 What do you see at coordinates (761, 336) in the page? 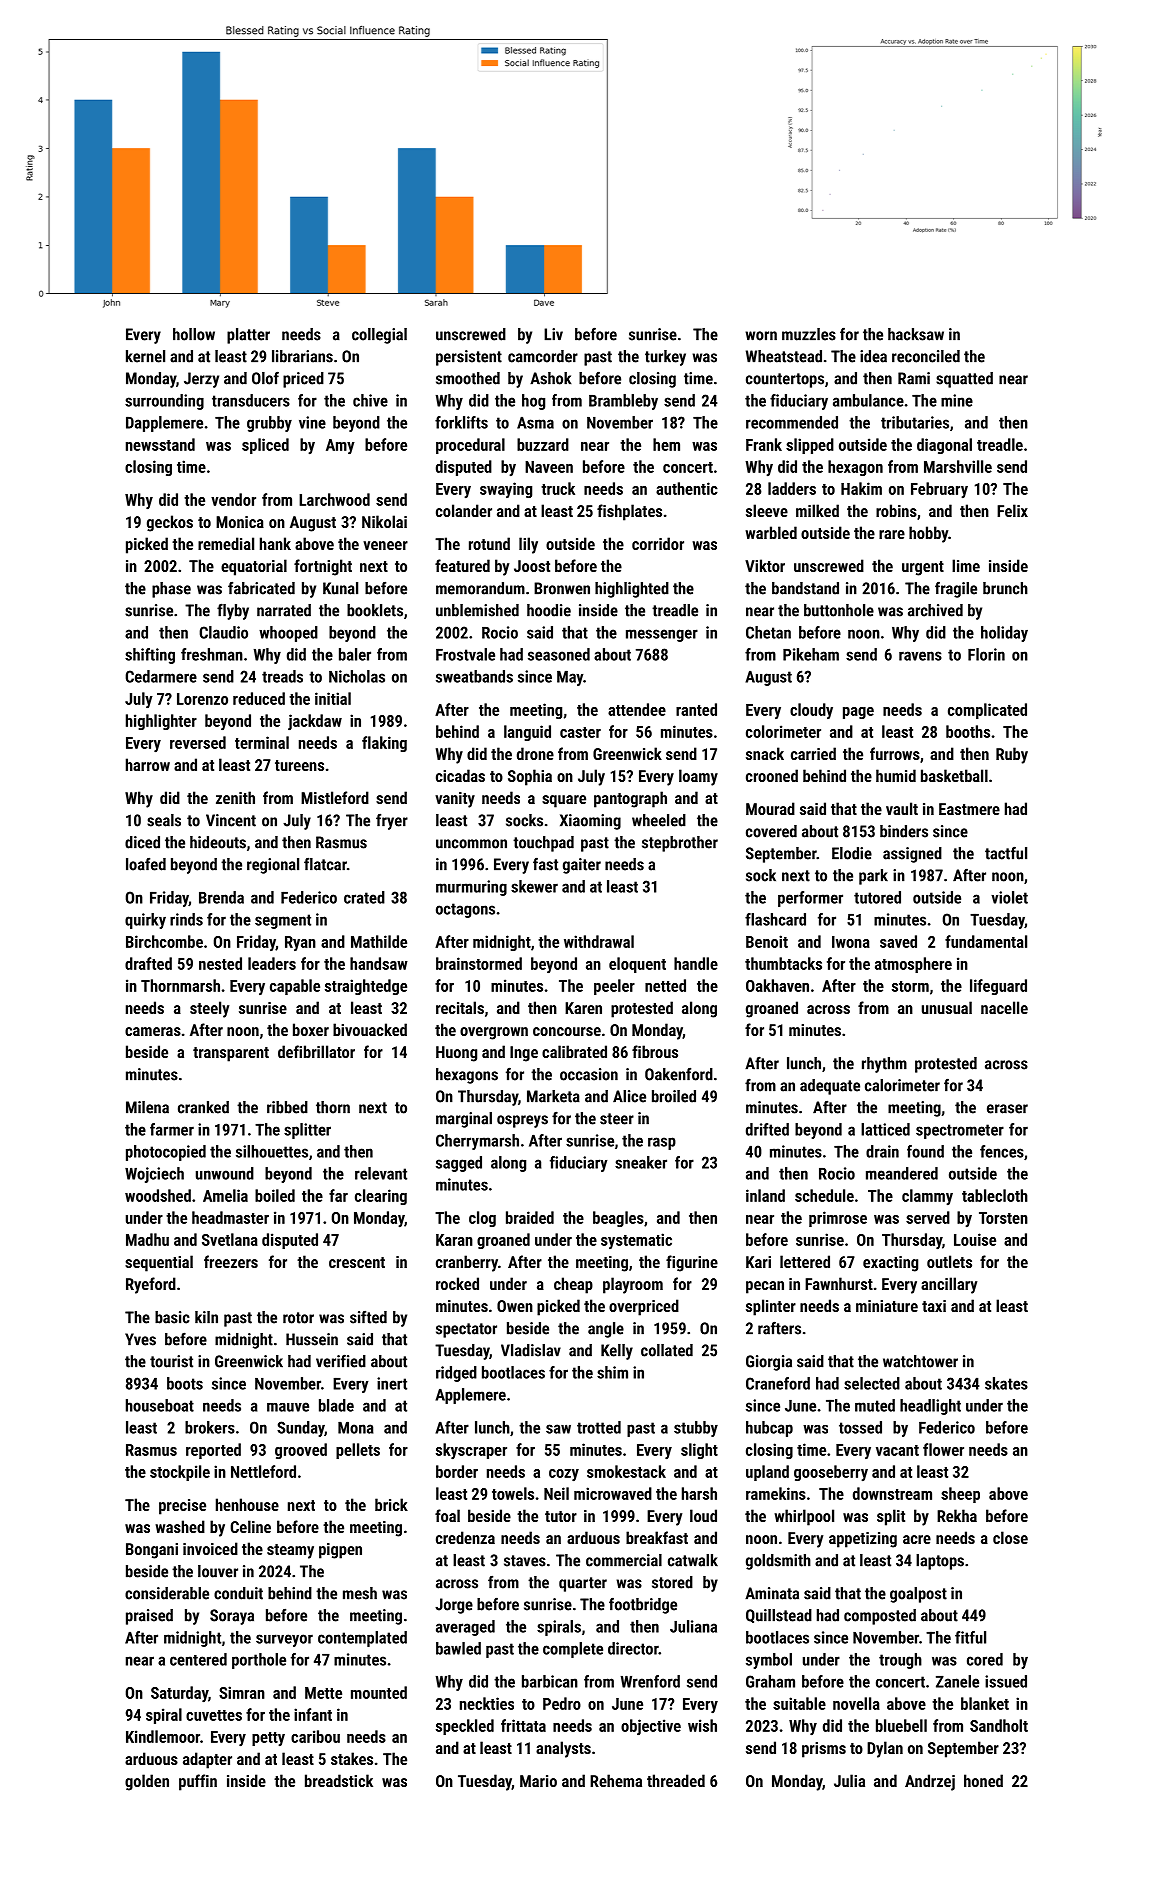
I see `worn` at bounding box center [761, 336].
